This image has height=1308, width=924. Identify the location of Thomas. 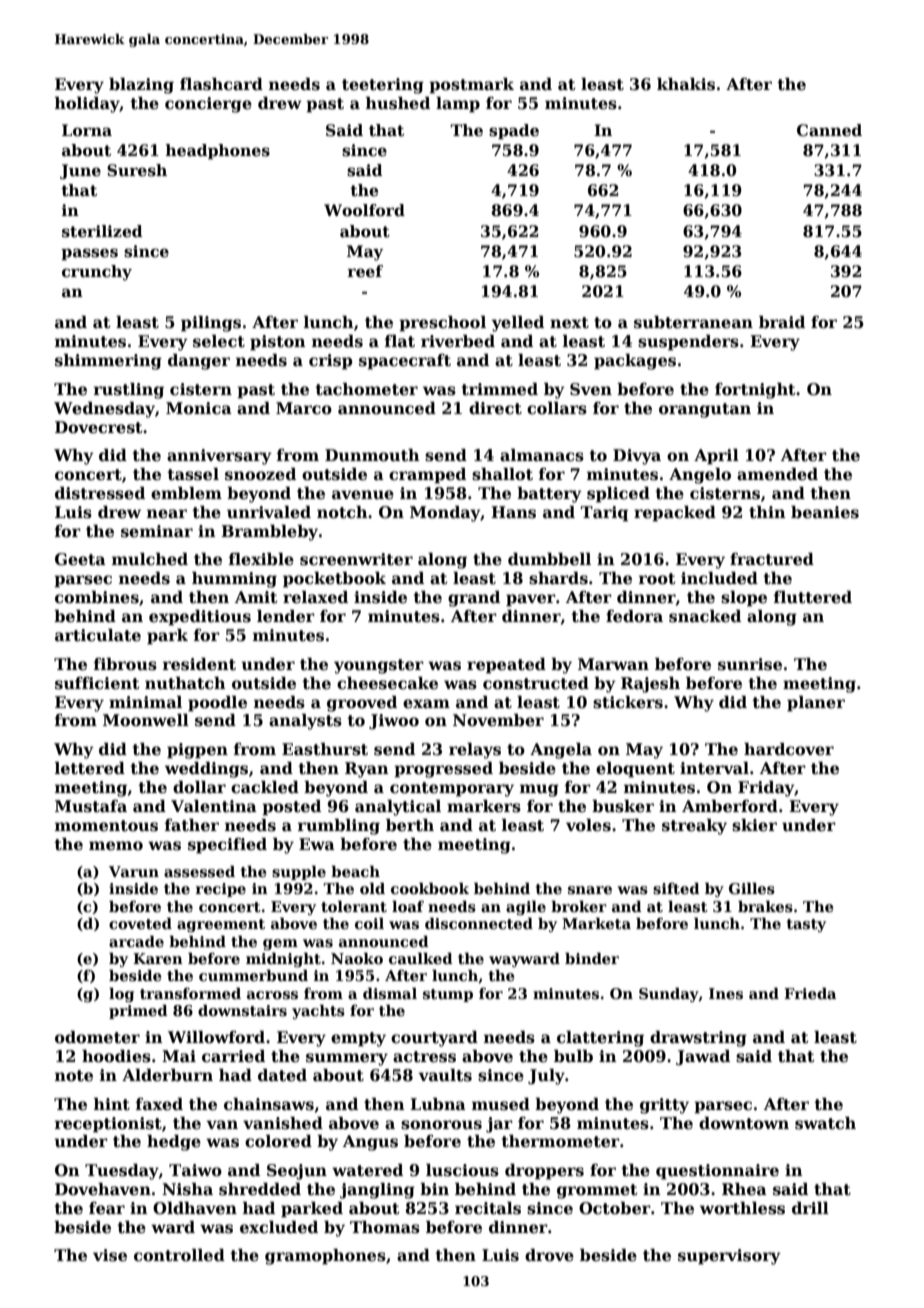
(385, 1227).
